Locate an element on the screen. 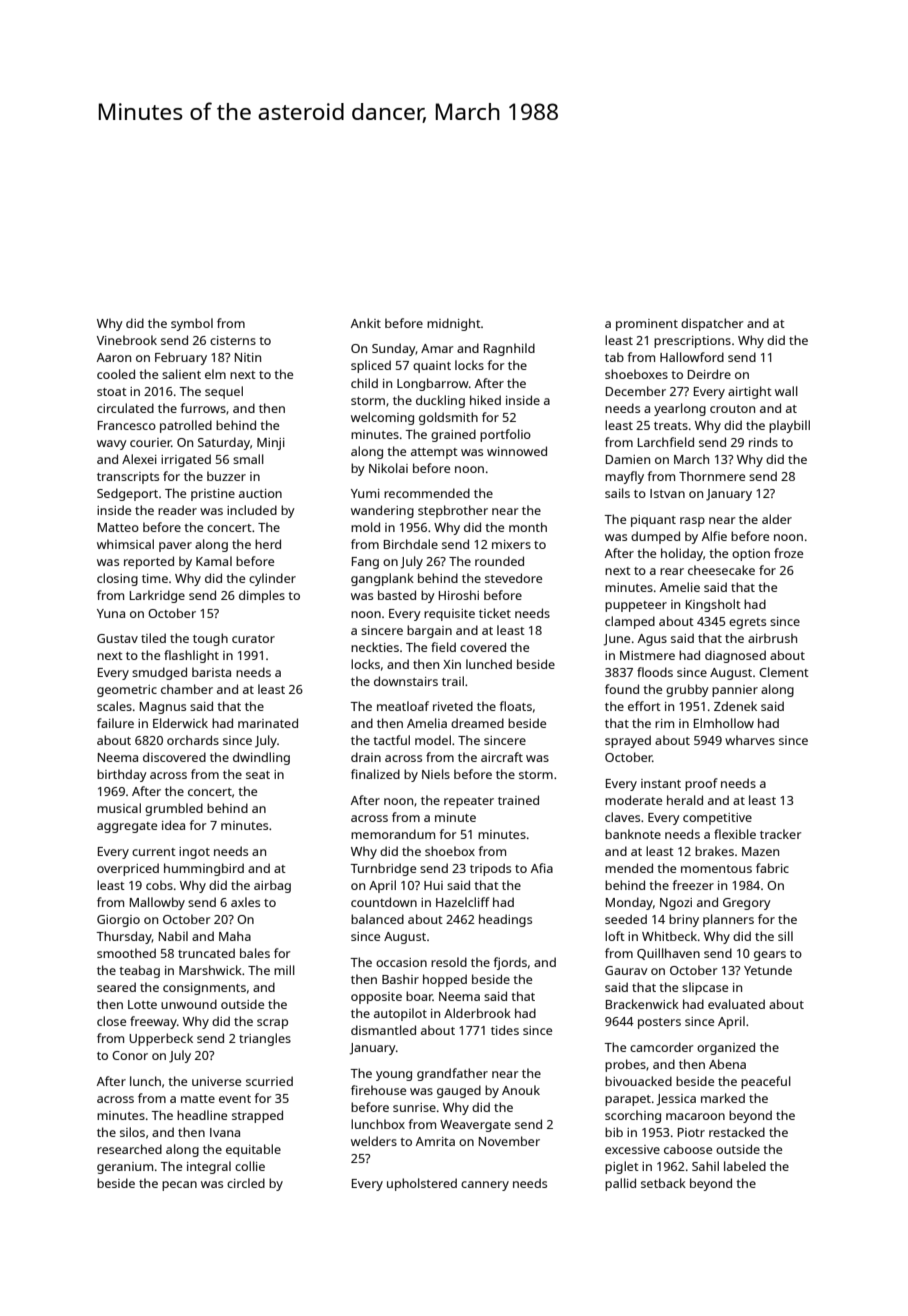 Image resolution: width=908 pixels, height=1316 pixels. Yetunde is located at coordinates (768, 970).
